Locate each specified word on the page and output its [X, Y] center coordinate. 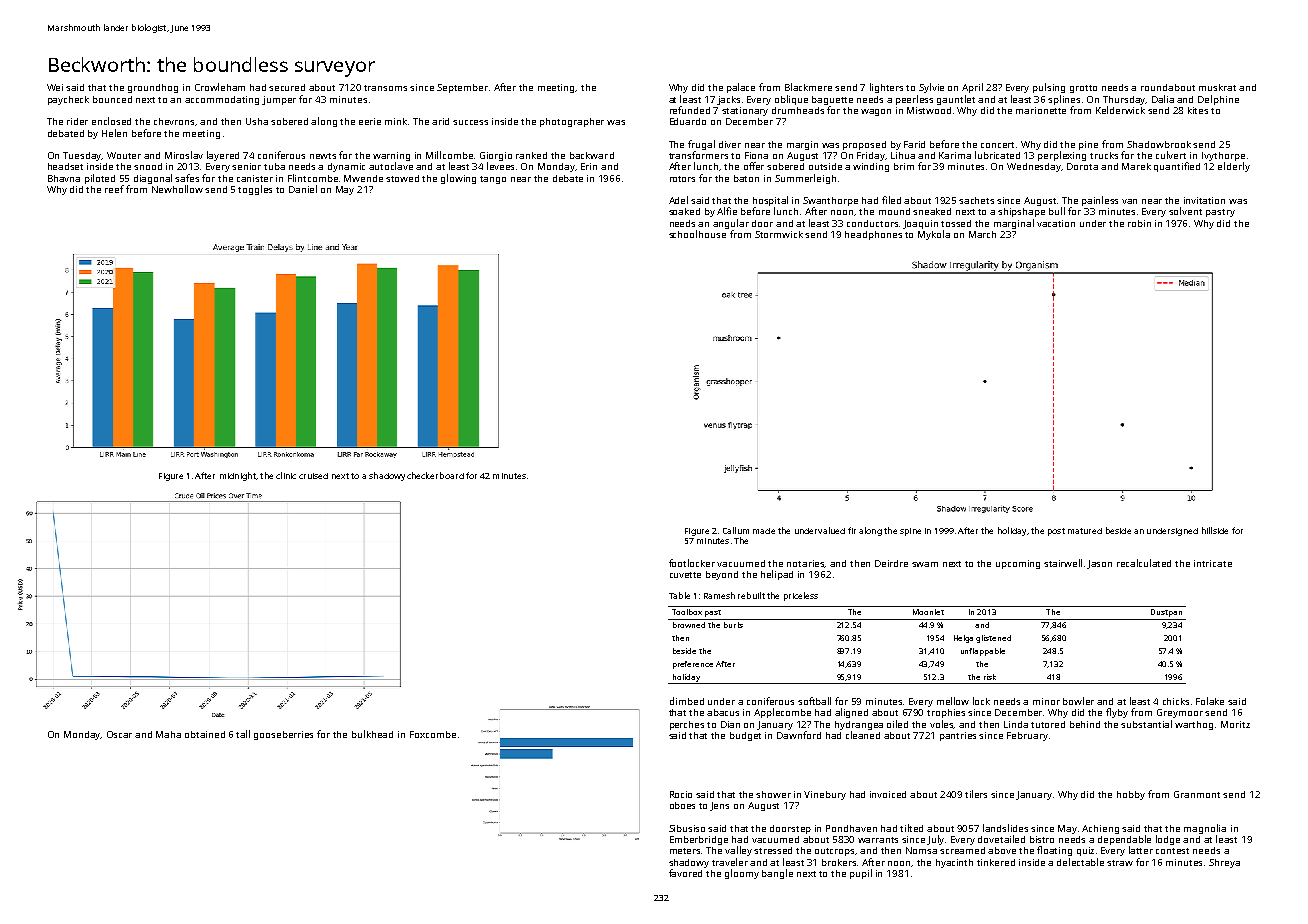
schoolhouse [697, 234]
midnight [238, 476]
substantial [1146, 724]
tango [493, 180]
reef [114, 189]
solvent [1185, 211]
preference [693, 665]
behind [1085, 724]
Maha [168, 734]
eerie [370, 121]
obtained [205, 734]
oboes [682, 805]
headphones [873, 235]
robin [1139, 223]
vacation [1056, 223]
